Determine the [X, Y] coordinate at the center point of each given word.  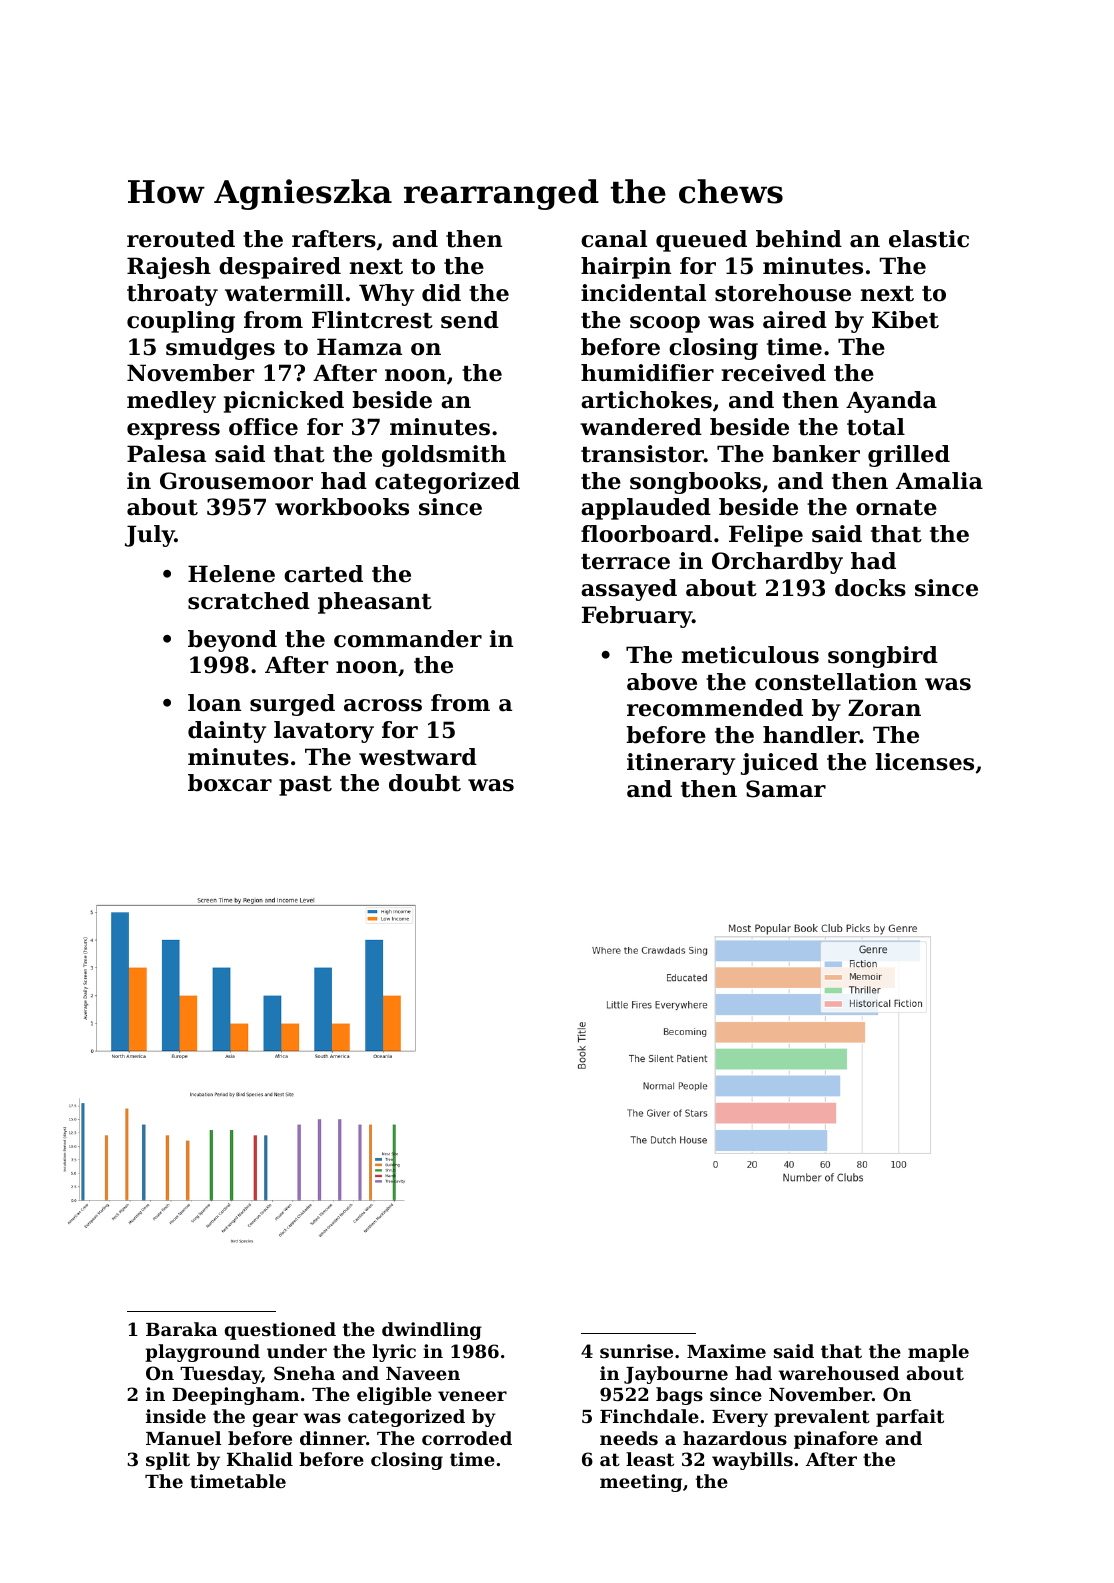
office [263, 427]
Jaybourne [676, 1375]
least [650, 1459]
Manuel [183, 1438]
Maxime [726, 1351]
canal [614, 239]
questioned [280, 1331]
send [470, 320]
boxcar [230, 783]
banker [816, 454]
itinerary [681, 764]
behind [799, 239]
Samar [786, 789]
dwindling [432, 1331]
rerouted [181, 239]
